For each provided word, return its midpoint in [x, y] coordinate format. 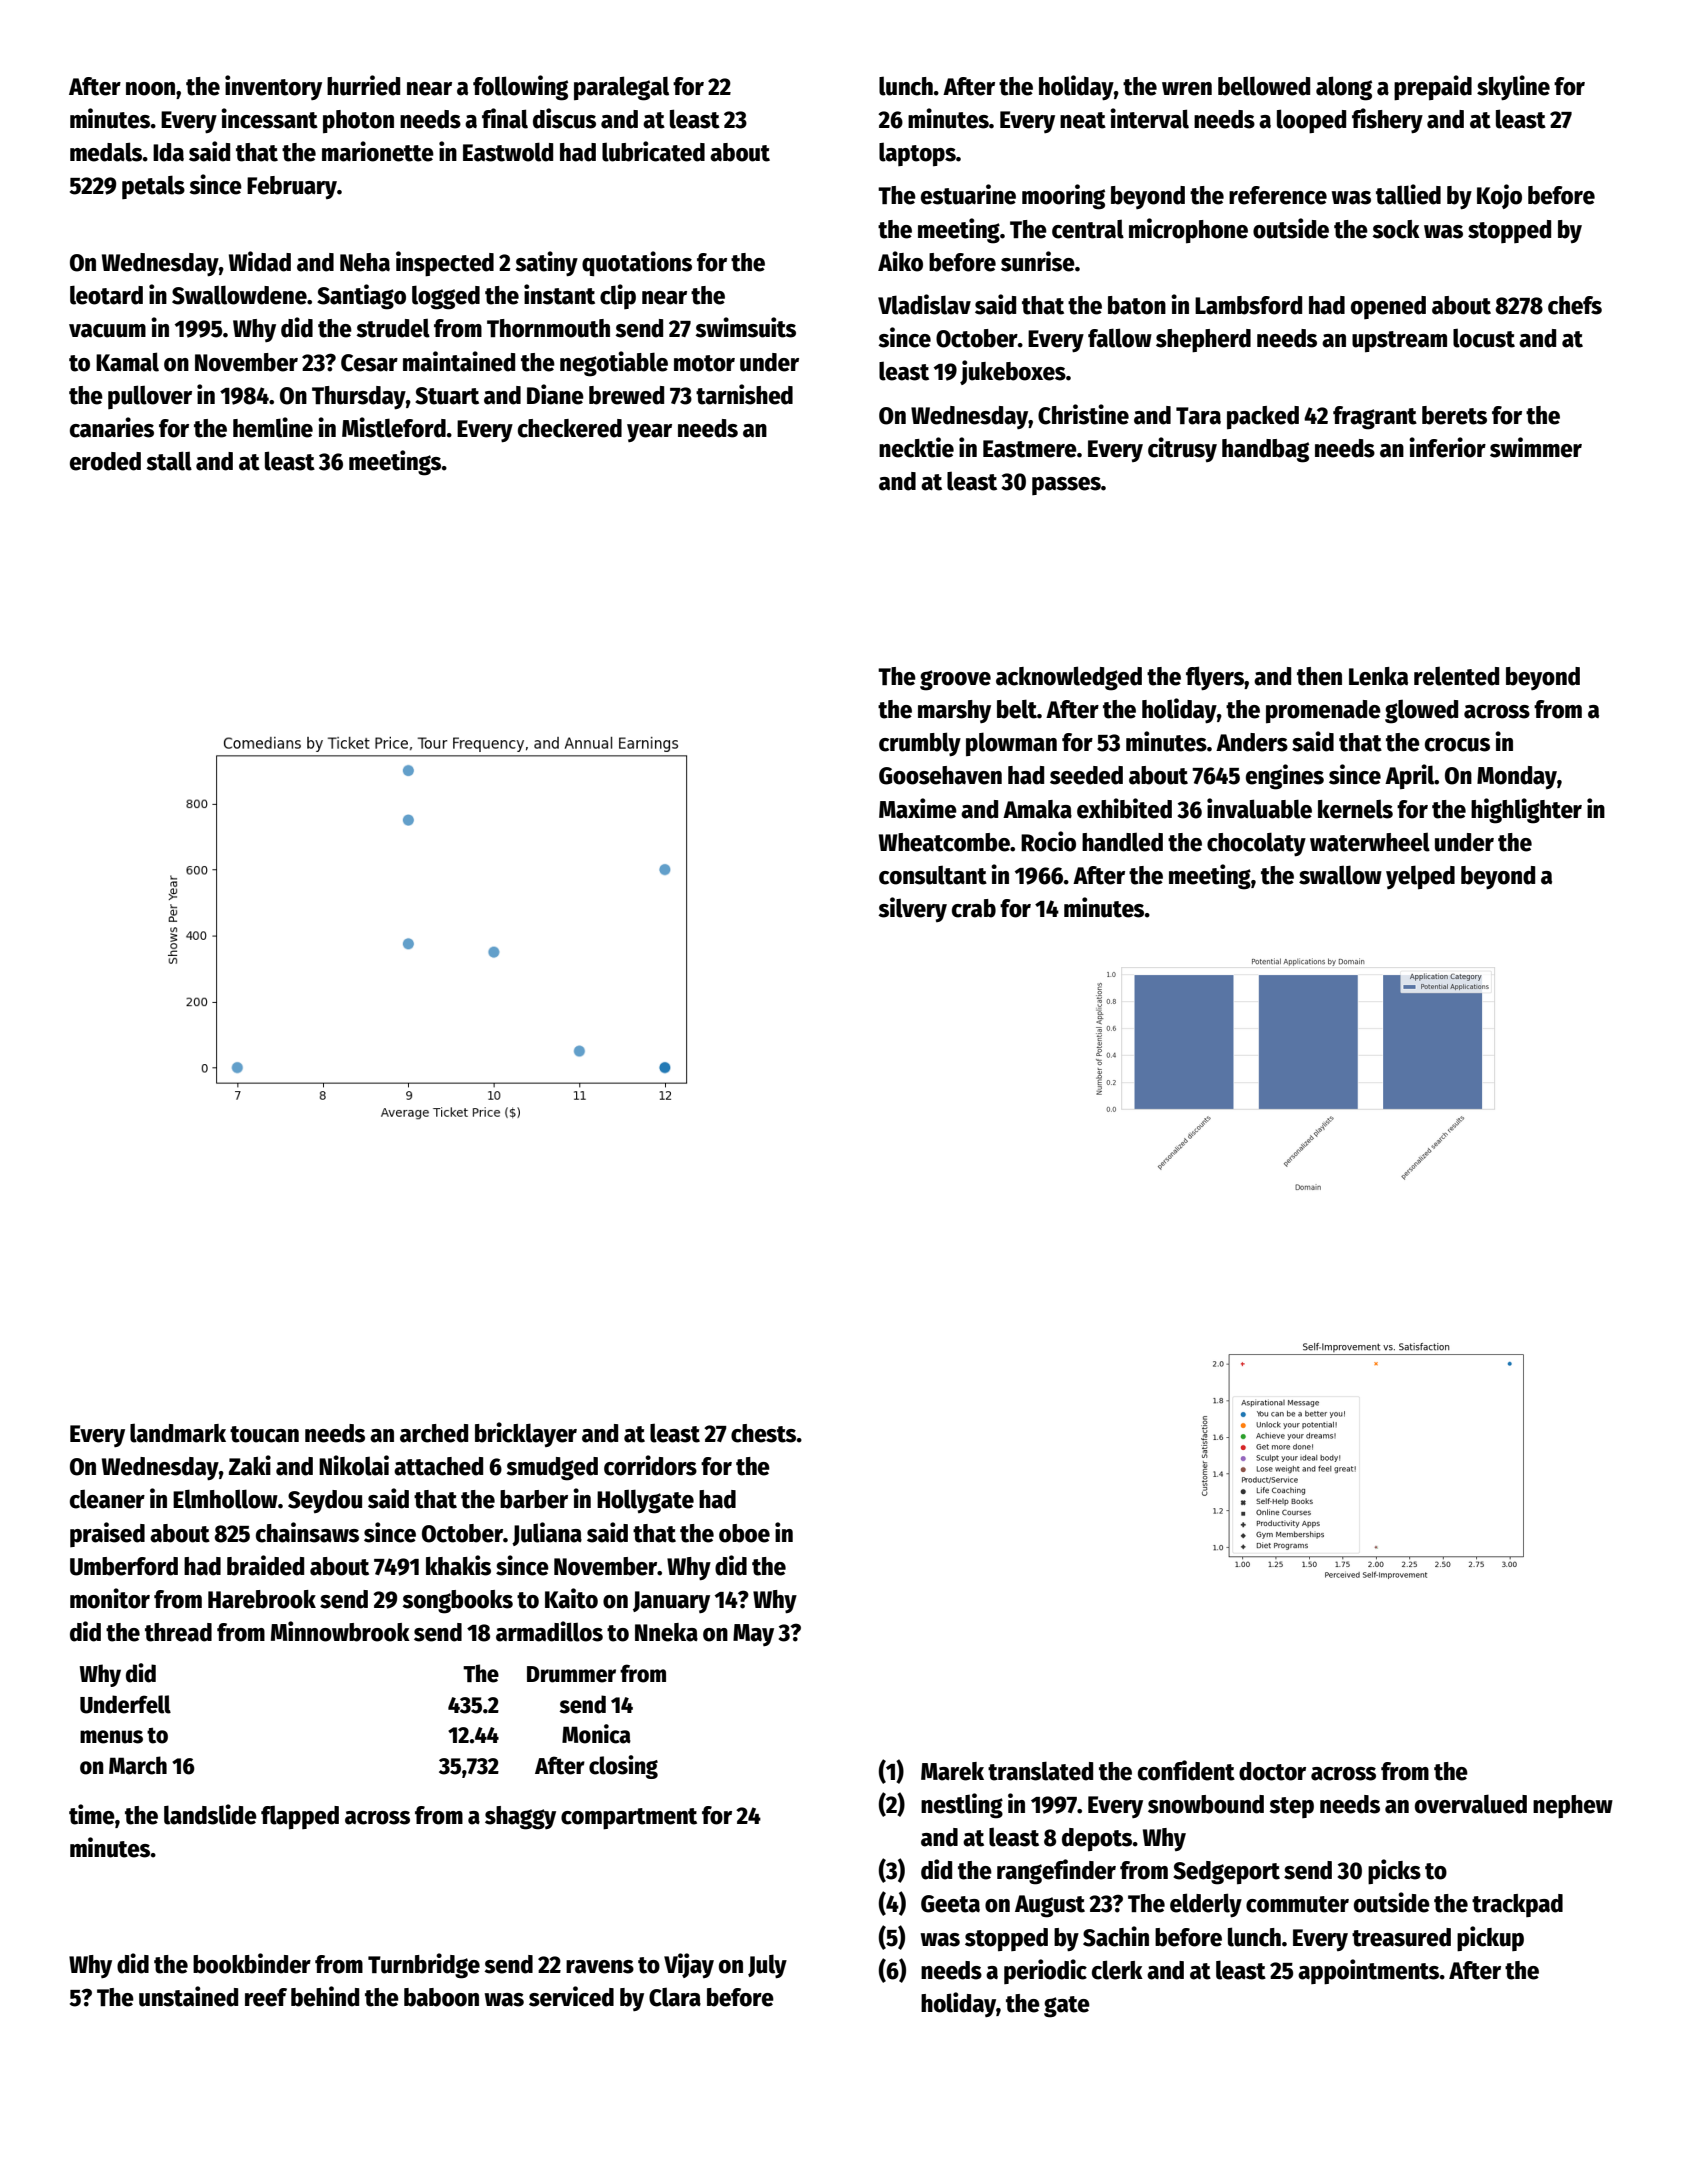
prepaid [1433, 88]
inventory [273, 87]
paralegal [621, 88]
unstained [188, 1996]
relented [1456, 676]
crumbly [920, 744]
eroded [105, 461]
